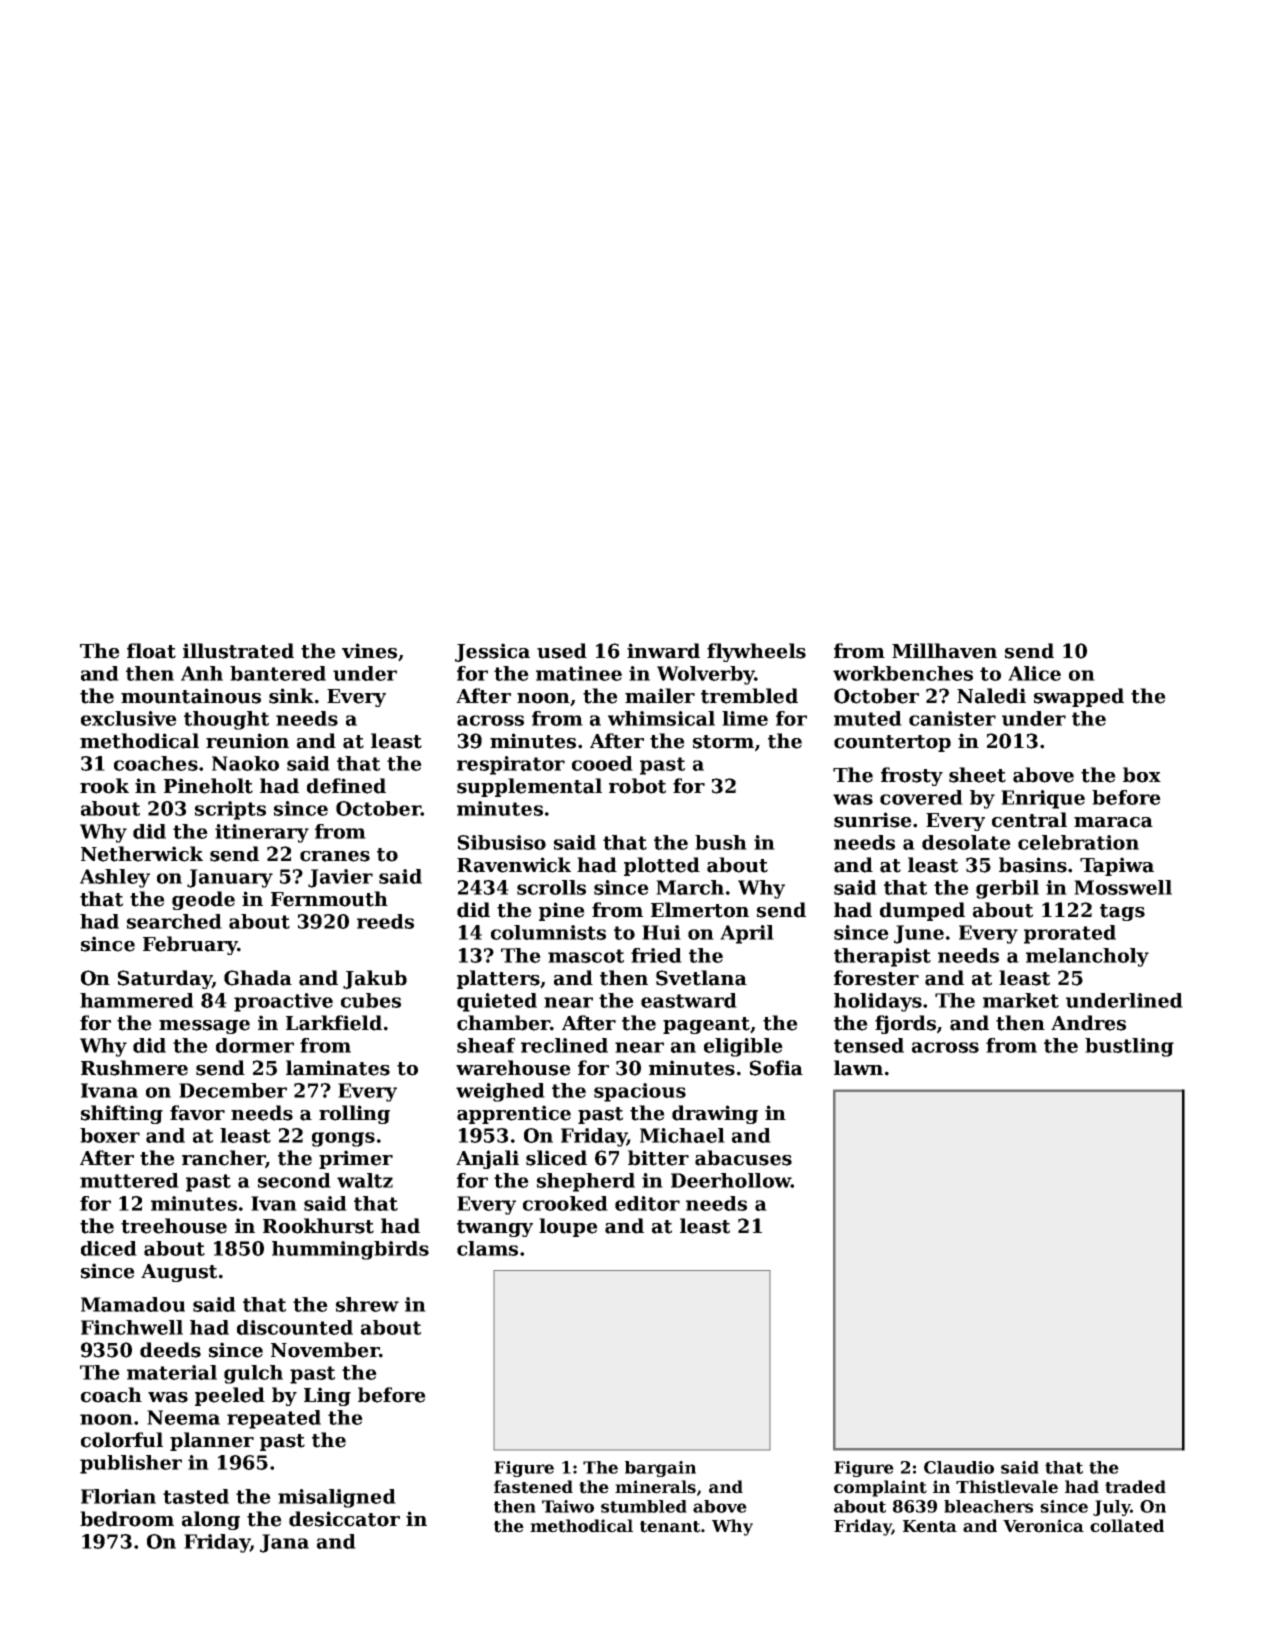 Image resolution: width=1264 pixels, height=1636 pixels. What do you see at coordinates (291, 696) in the screenshot?
I see `sink` at bounding box center [291, 696].
